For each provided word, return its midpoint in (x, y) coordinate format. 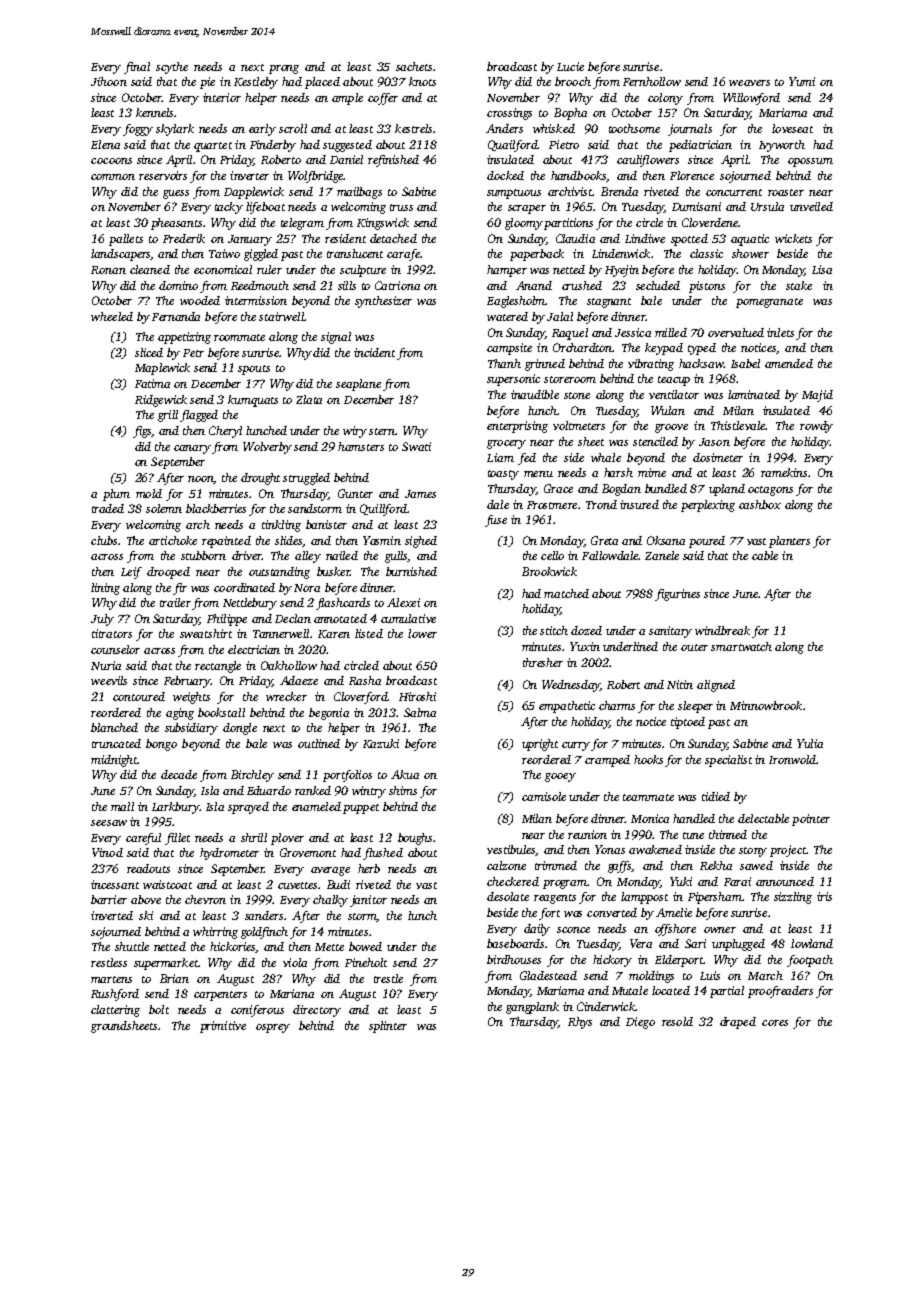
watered (507, 316)
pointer (811, 820)
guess (176, 194)
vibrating (651, 365)
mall (122, 806)
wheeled (112, 316)
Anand (534, 285)
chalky (330, 901)
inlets (780, 332)
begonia (329, 714)
